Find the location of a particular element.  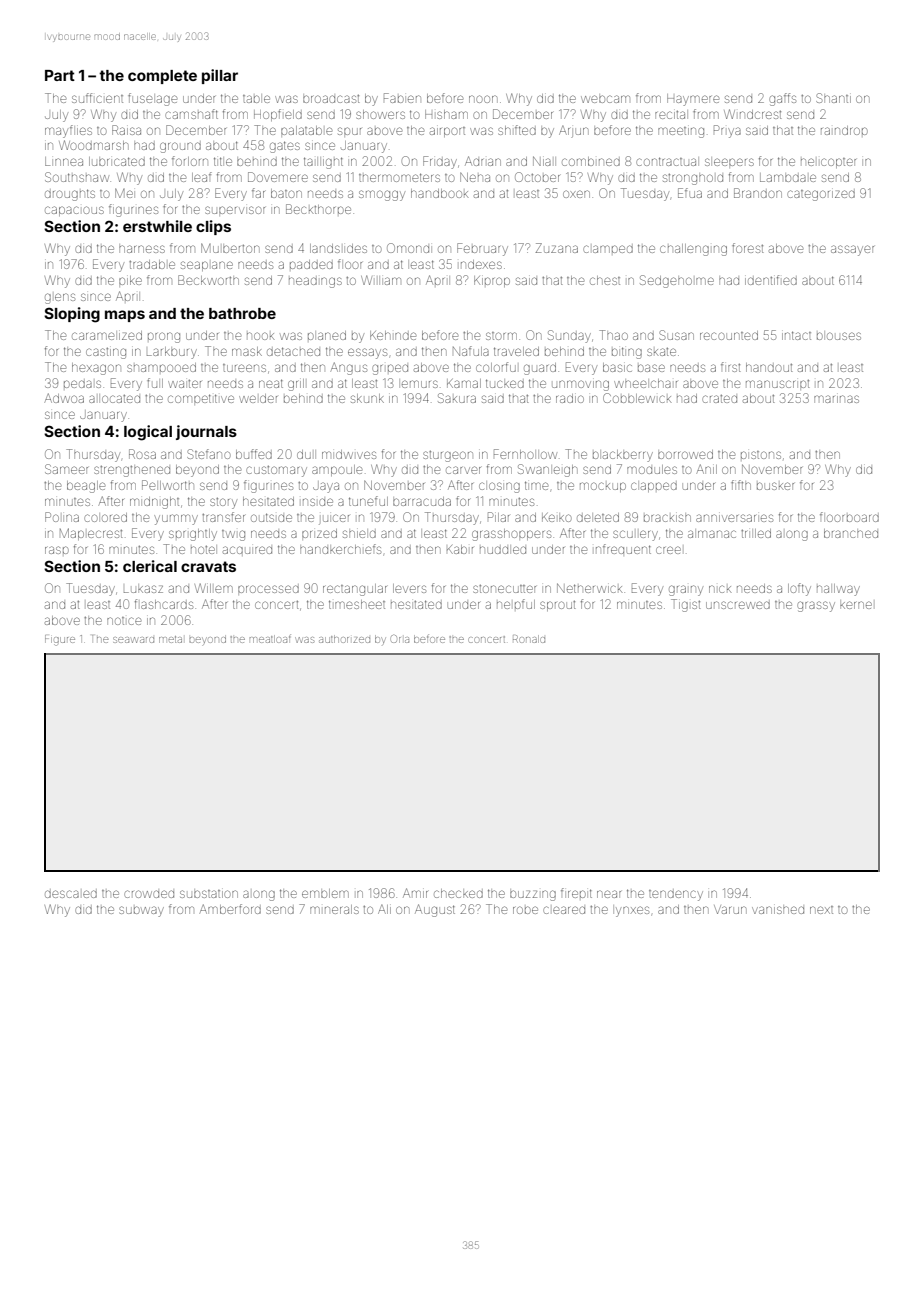

Tigist is located at coordinates (685, 605).
